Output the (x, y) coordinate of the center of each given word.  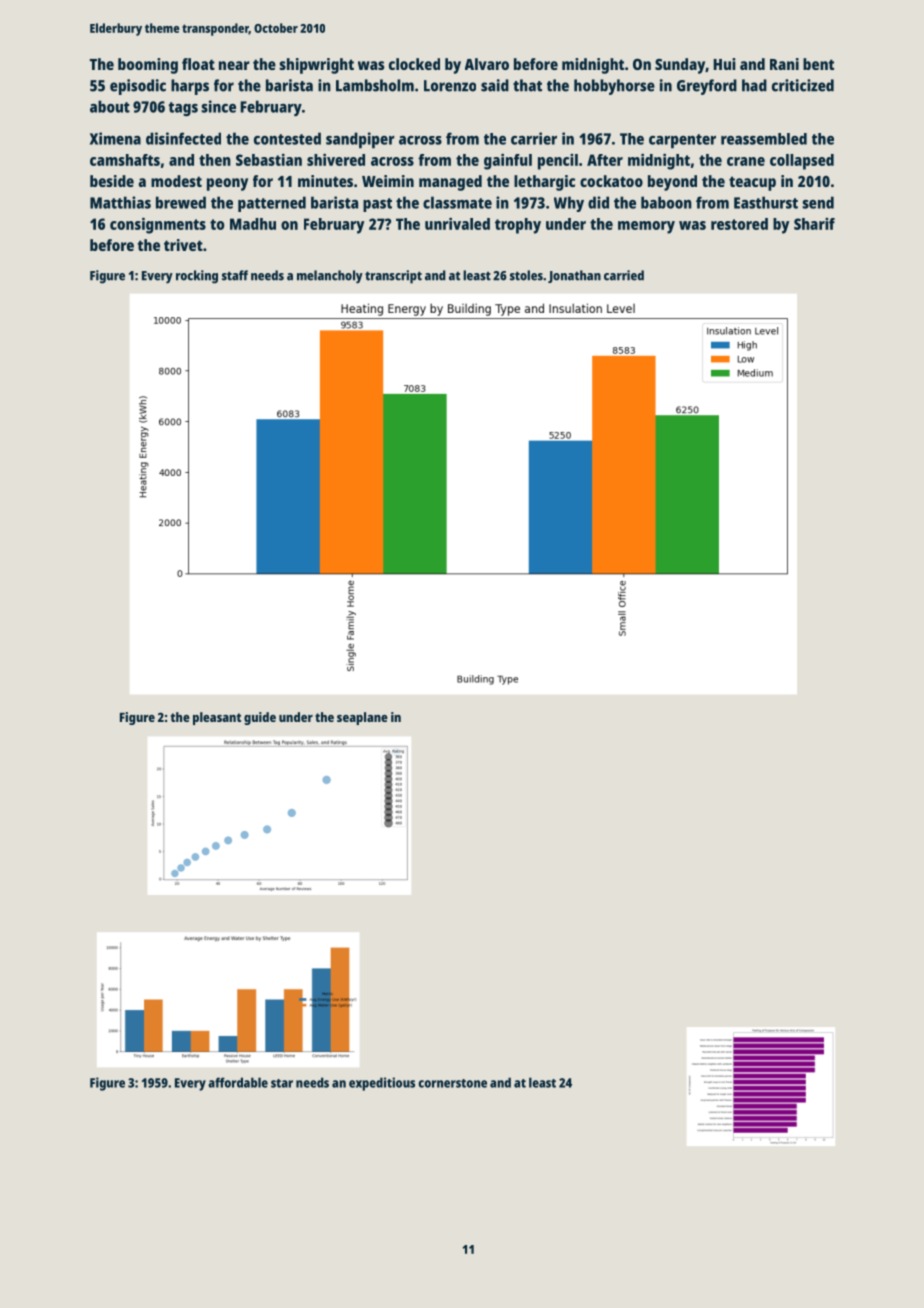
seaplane (362, 718)
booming (148, 66)
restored (739, 224)
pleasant (217, 718)
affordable (238, 1082)
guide (260, 718)
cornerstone (452, 1083)
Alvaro (487, 64)
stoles (526, 275)
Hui (724, 64)
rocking (197, 277)
